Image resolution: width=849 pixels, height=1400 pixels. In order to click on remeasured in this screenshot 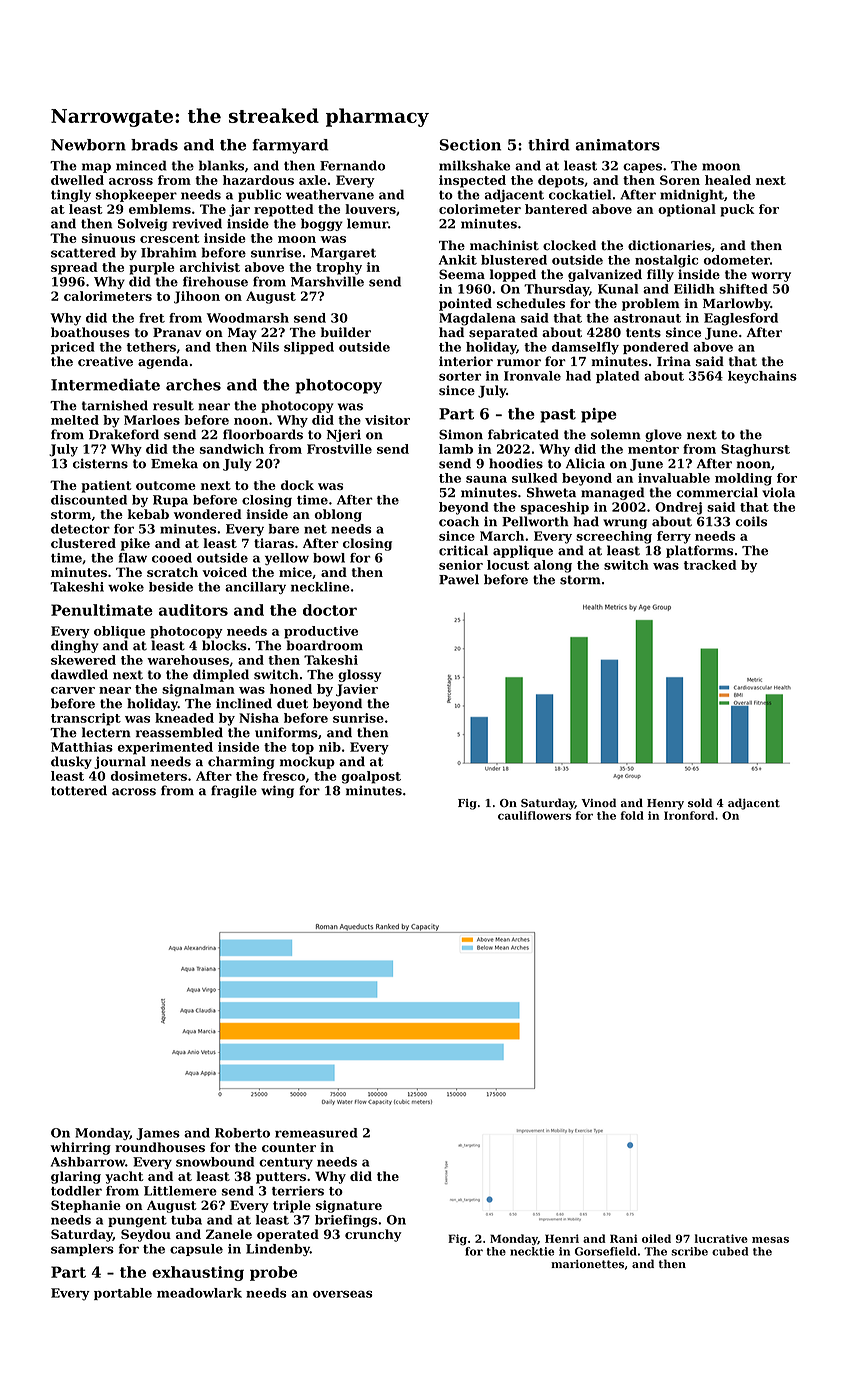, I will do `click(316, 1133)`.
